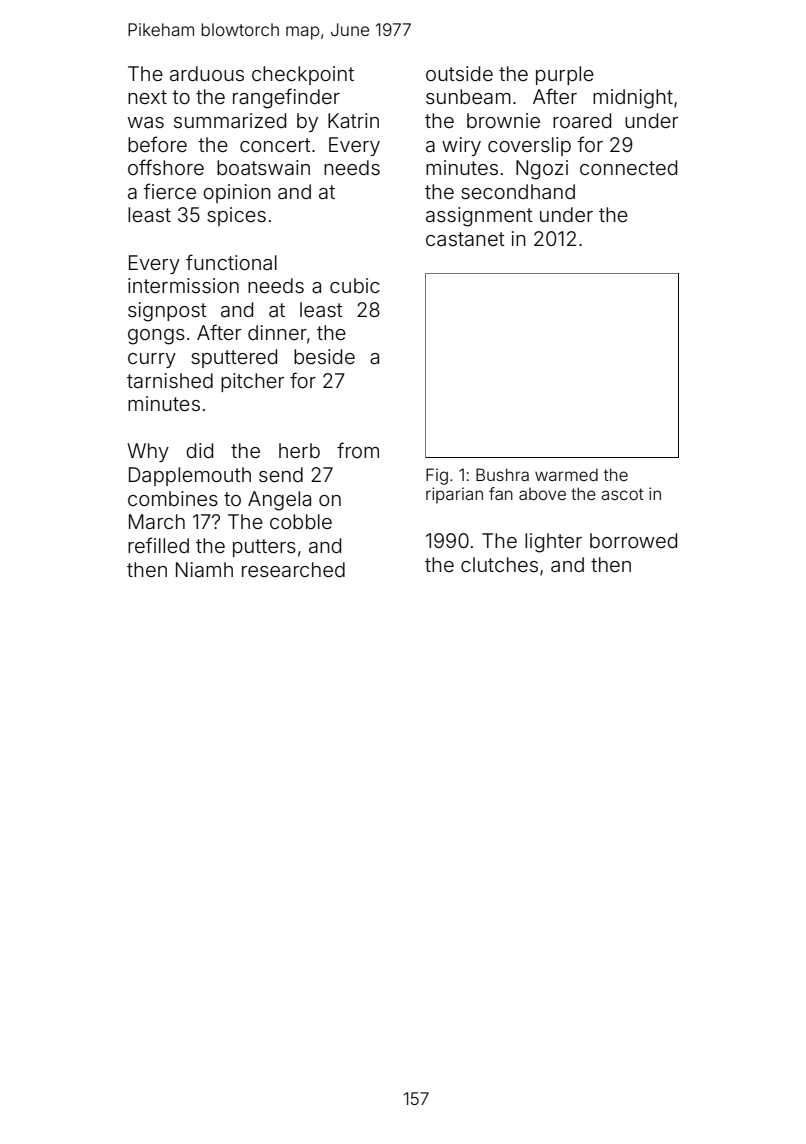 The image size is (806, 1144). What do you see at coordinates (286, 98) in the page?
I see `rangefinder` at bounding box center [286, 98].
